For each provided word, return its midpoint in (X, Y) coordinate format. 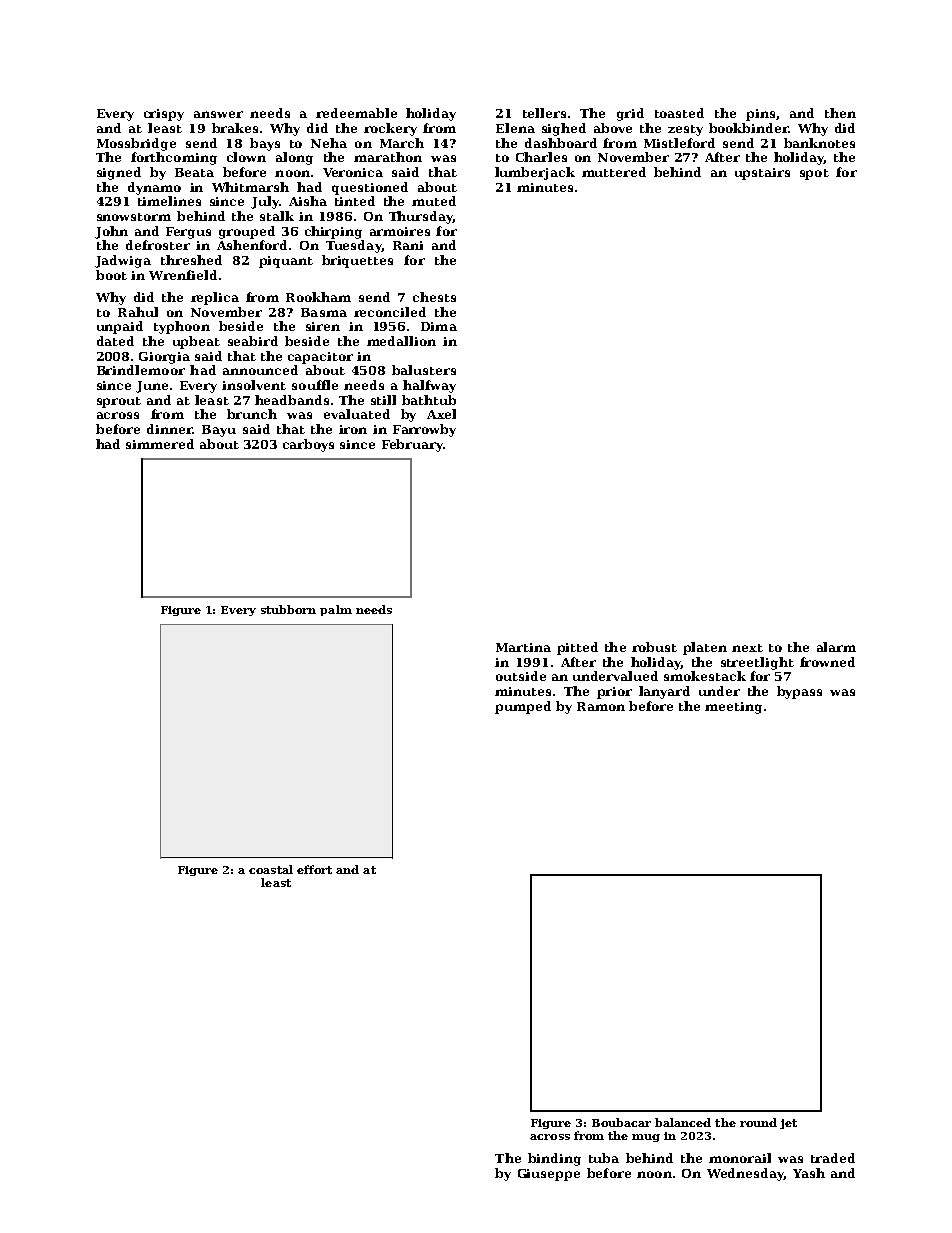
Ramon (601, 706)
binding (554, 1159)
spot (814, 174)
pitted (577, 648)
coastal (271, 869)
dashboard (561, 143)
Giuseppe (549, 1175)
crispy (164, 115)
